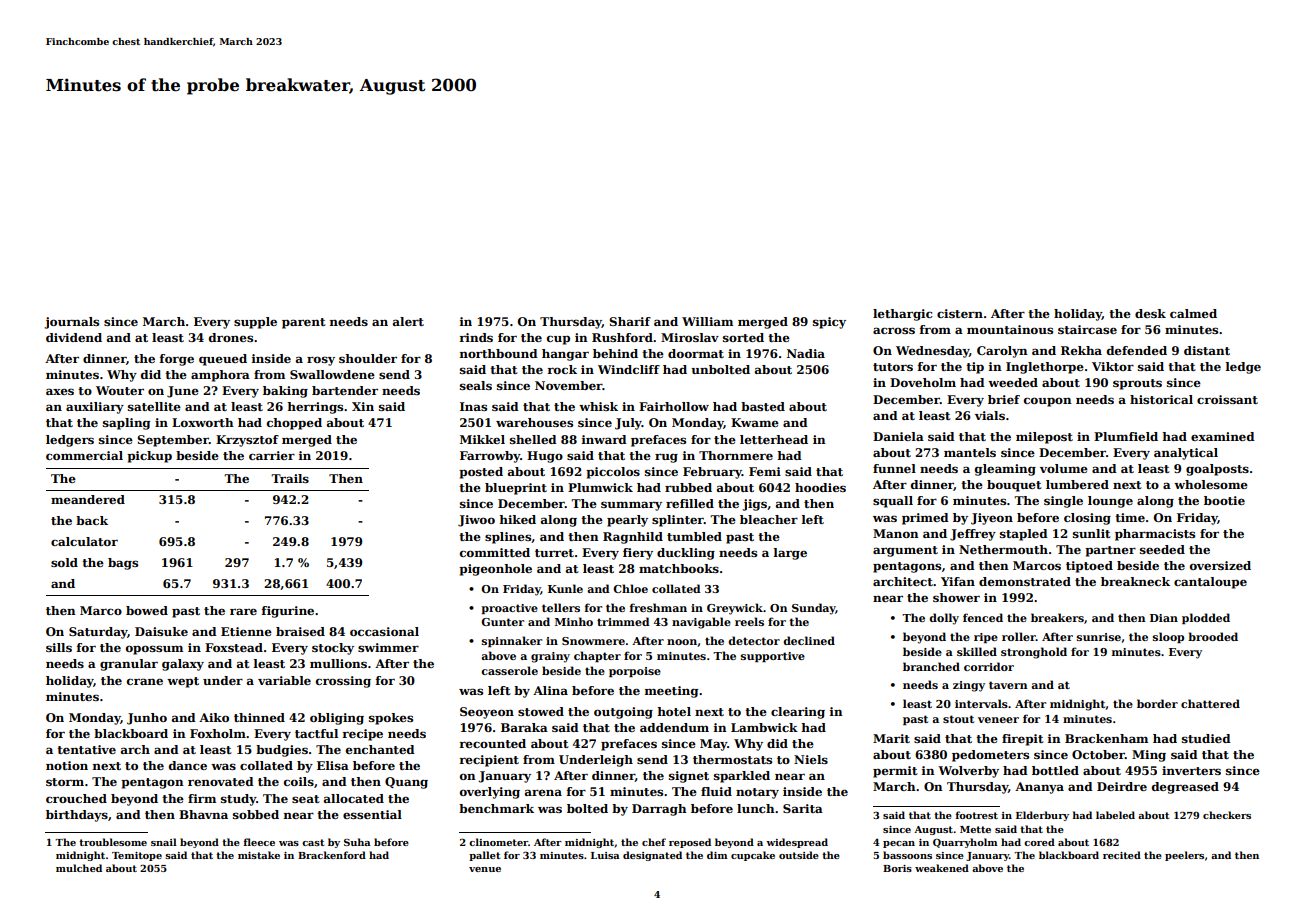 This screenshot has width=1308, height=924. What do you see at coordinates (891, 738) in the screenshot?
I see `Marit` at bounding box center [891, 738].
